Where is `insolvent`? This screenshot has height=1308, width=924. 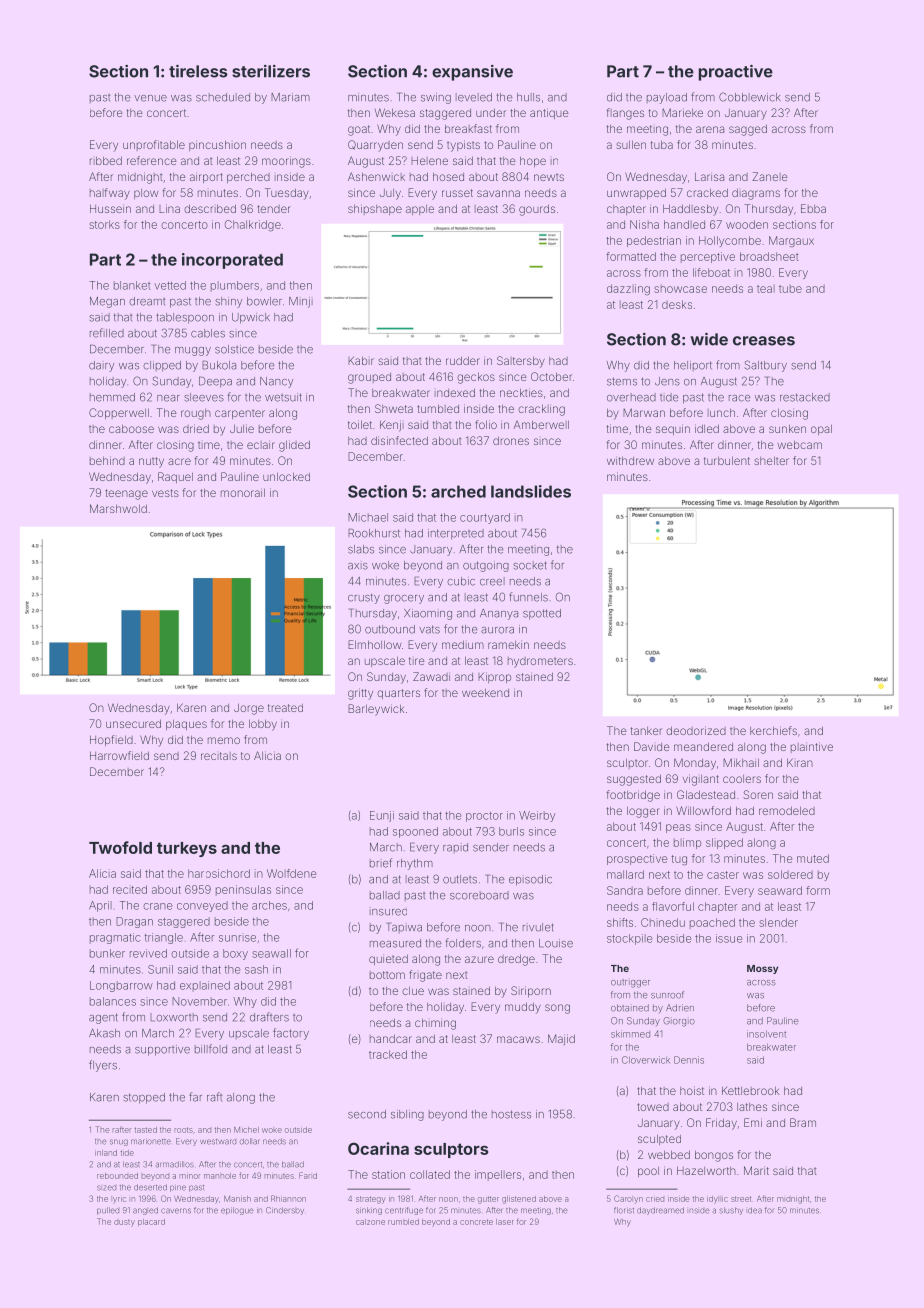
insolvent is located at coordinates (766, 1034).
